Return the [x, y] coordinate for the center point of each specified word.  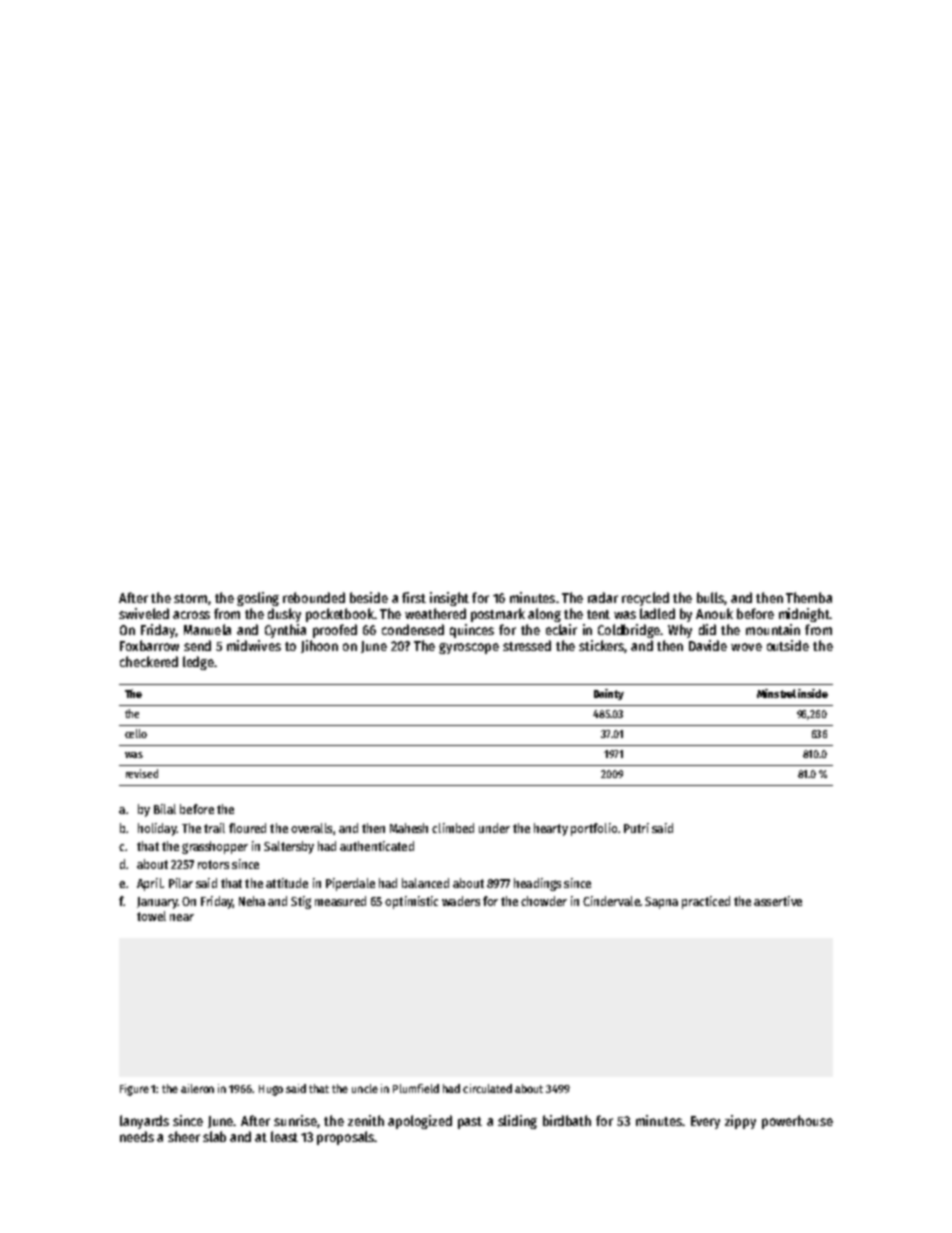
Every [705, 1122]
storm [190, 598]
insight [449, 599]
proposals [345, 1138]
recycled [645, 599]
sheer [184, 1136]
